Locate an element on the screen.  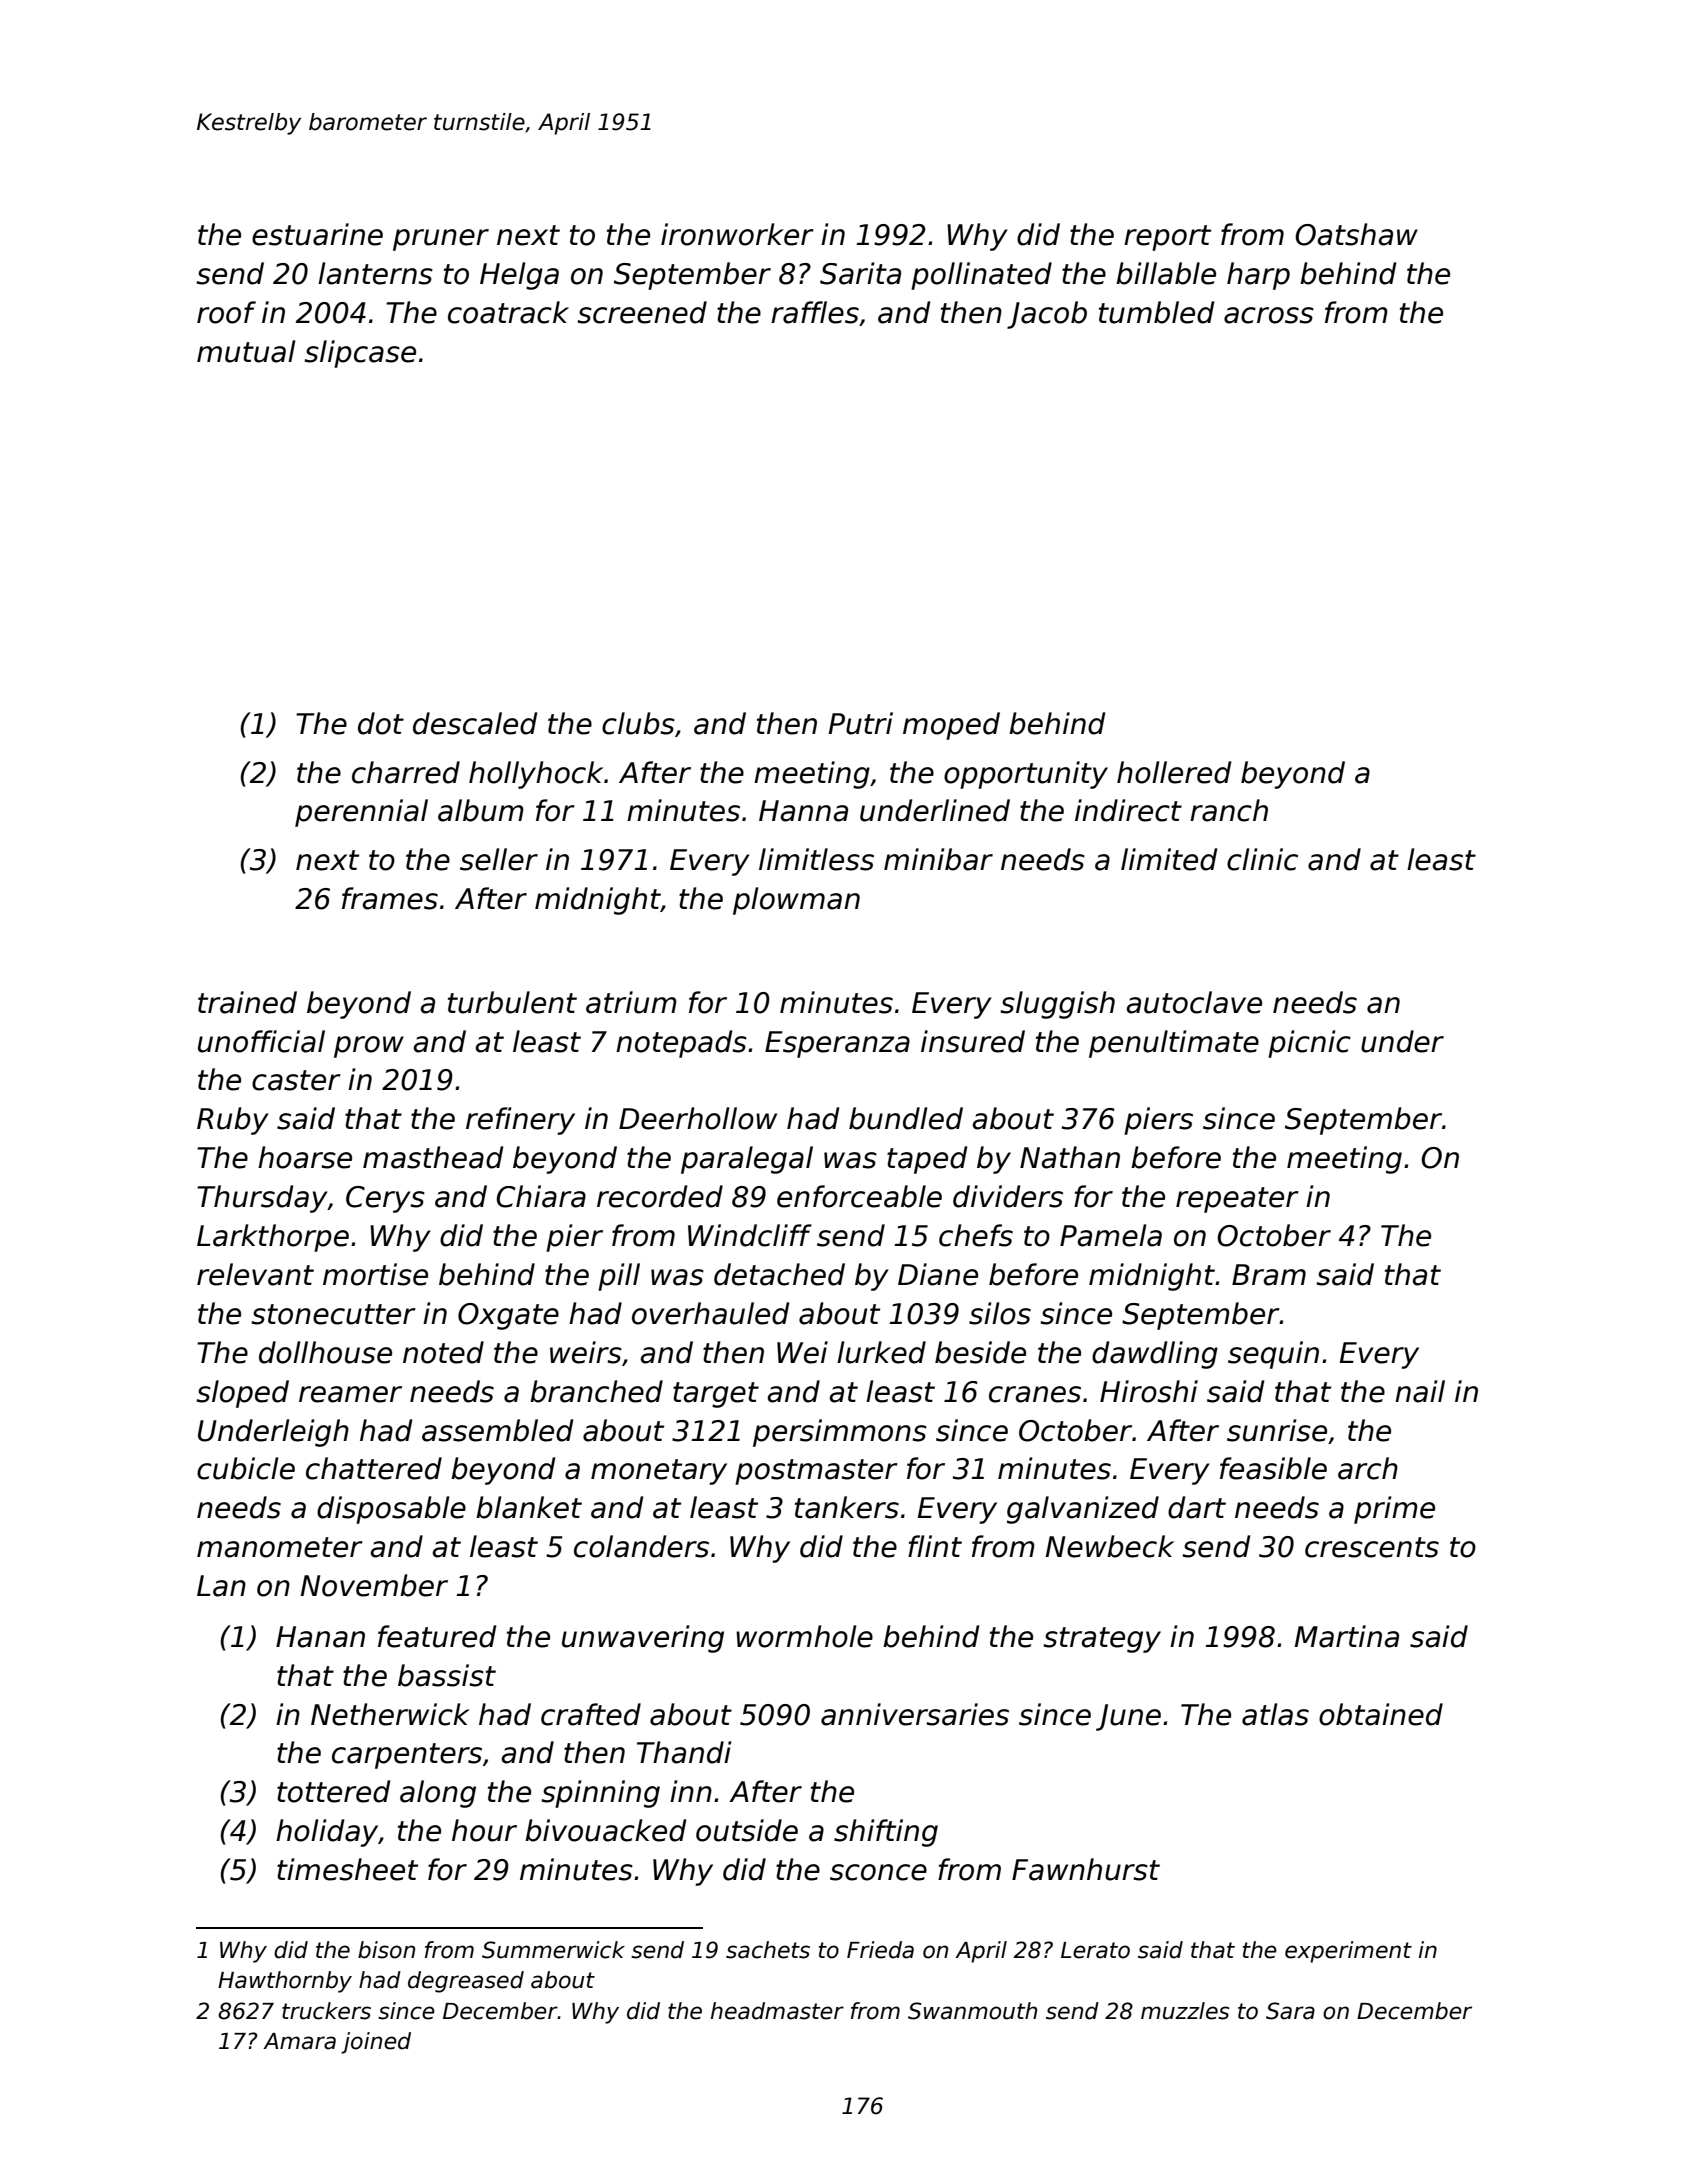
tottered is located at coordinates (333, 1791).
